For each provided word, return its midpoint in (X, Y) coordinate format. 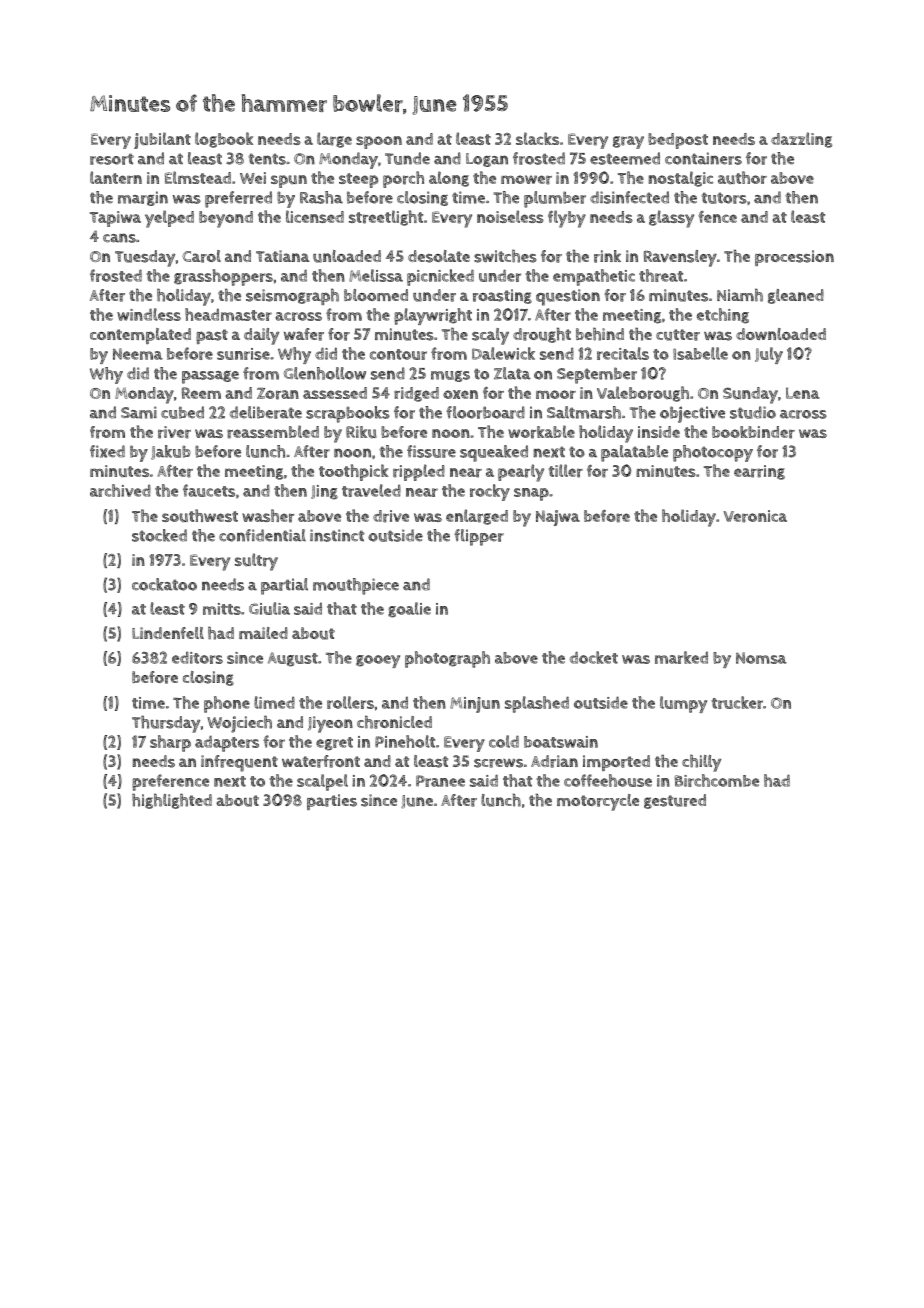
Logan (487, 160)
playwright (433, 316)
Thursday (166, 724)
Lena (802, 393)
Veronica (755, 516)
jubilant (162, 140)
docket (594, 657)
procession (794, 258)
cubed (182, 412)
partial (284, 586)
